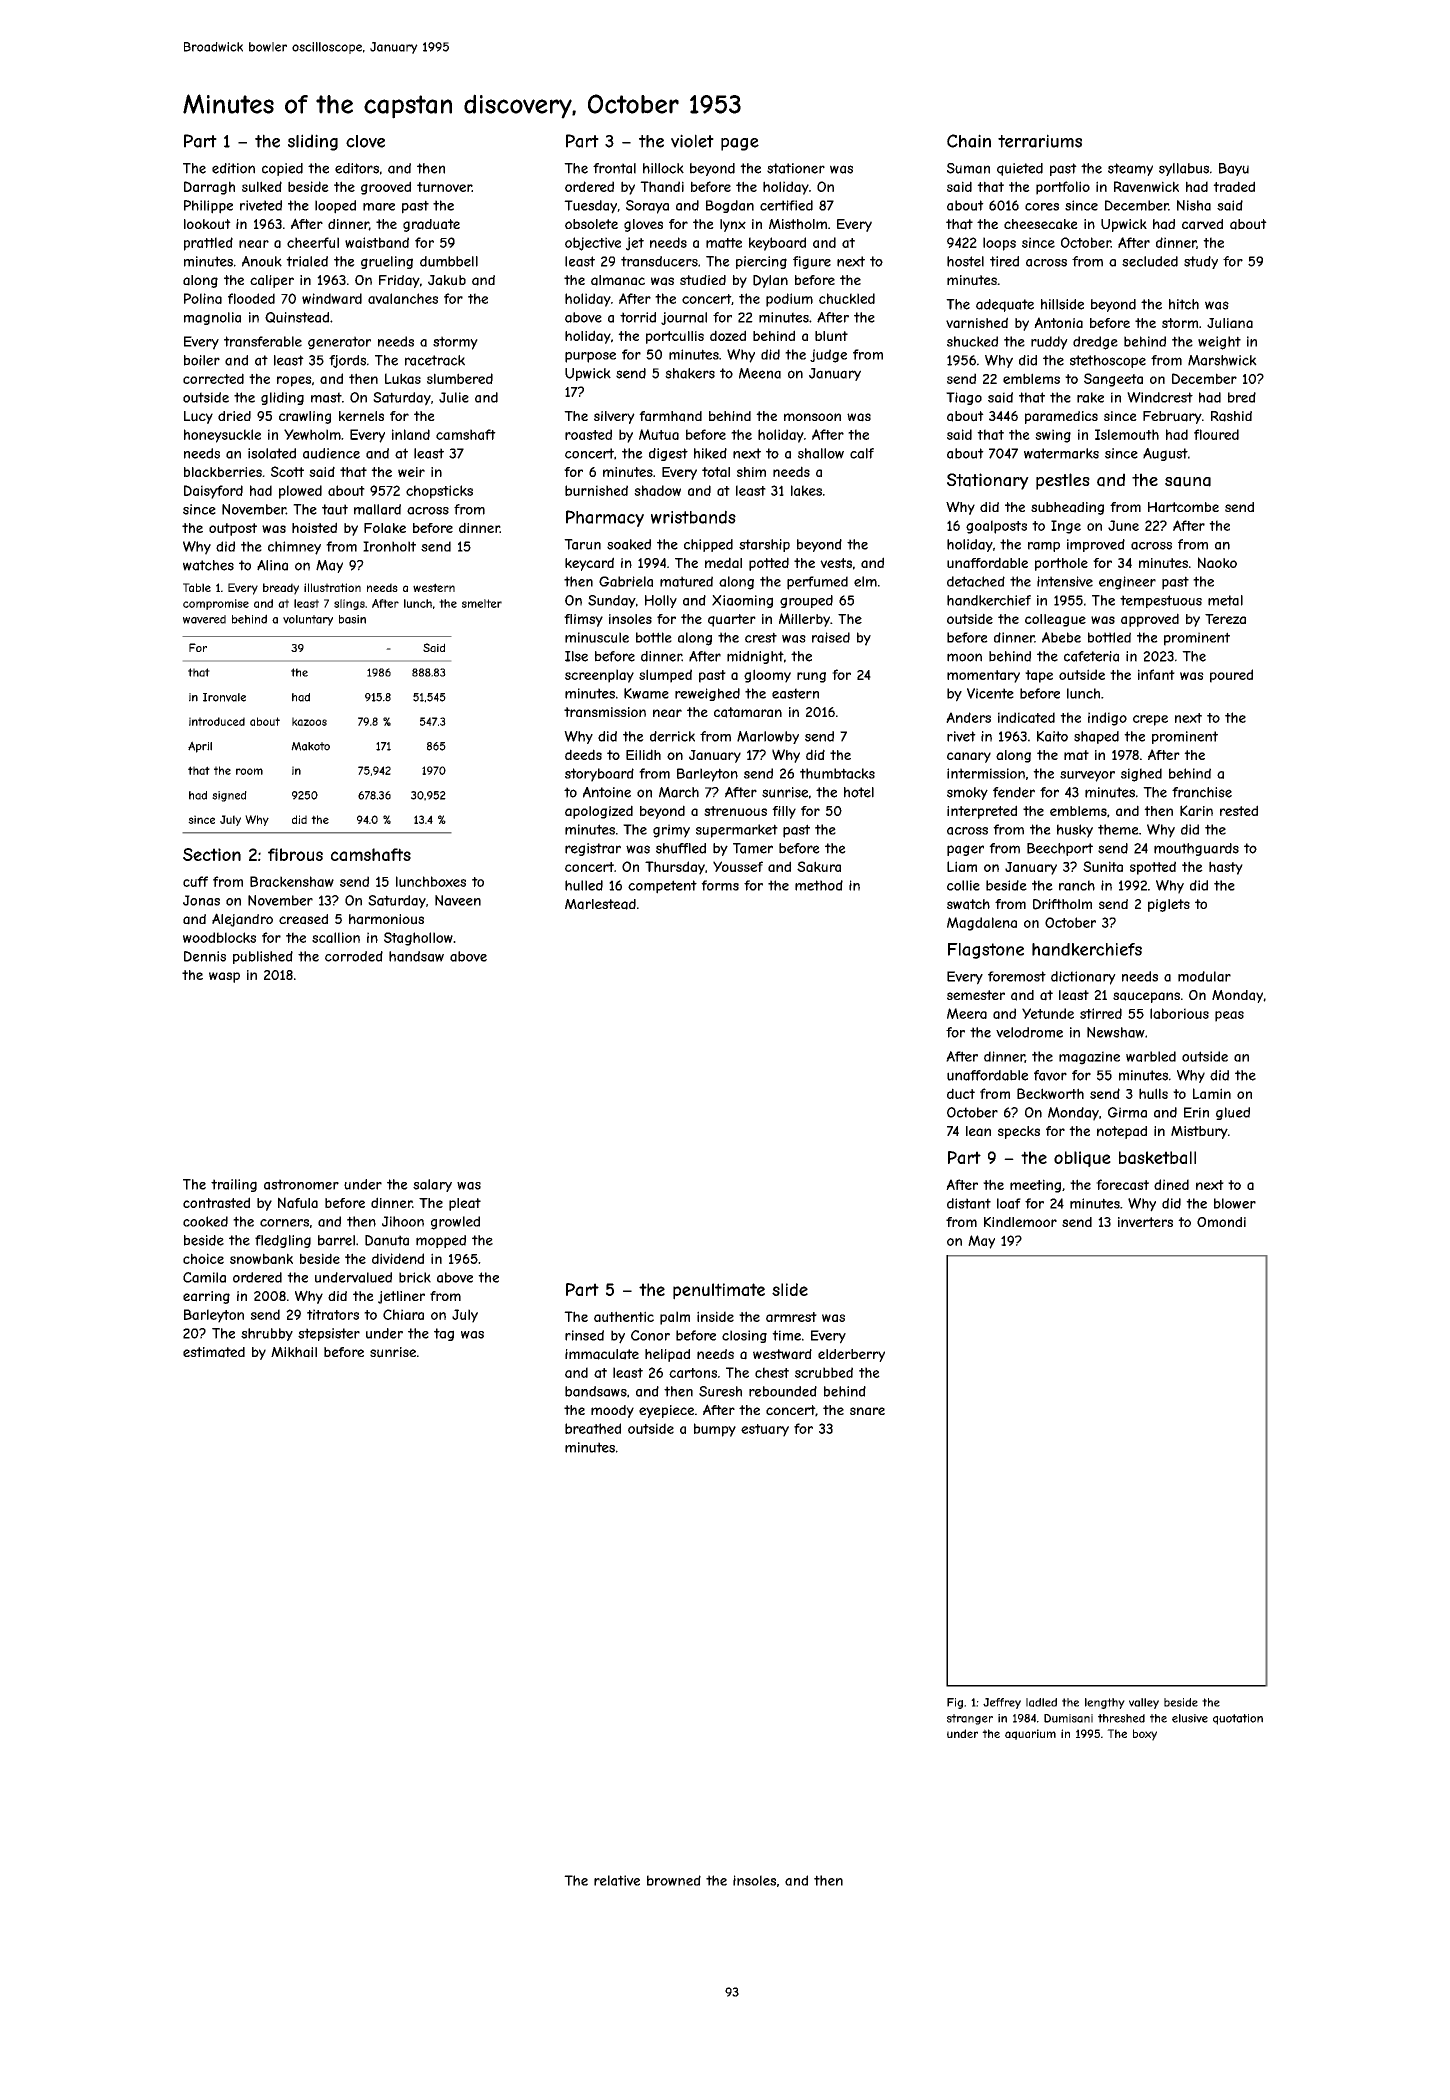  What do you see at coordinates (796, 168) in the screenshot?
I see `stationer` at bounding box center [796, 168].
